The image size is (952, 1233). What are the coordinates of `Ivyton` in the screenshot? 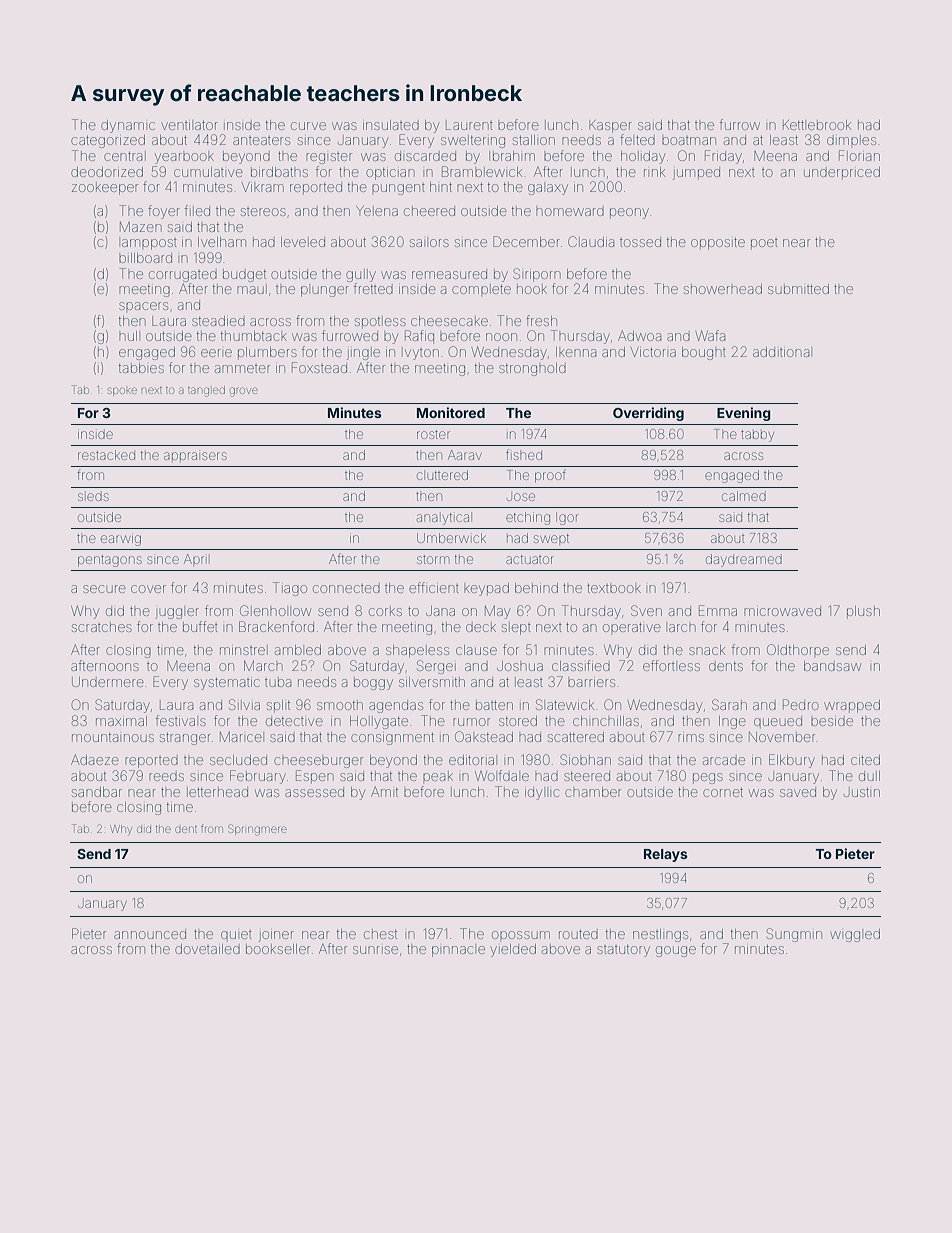 It's located at (422, 354).
